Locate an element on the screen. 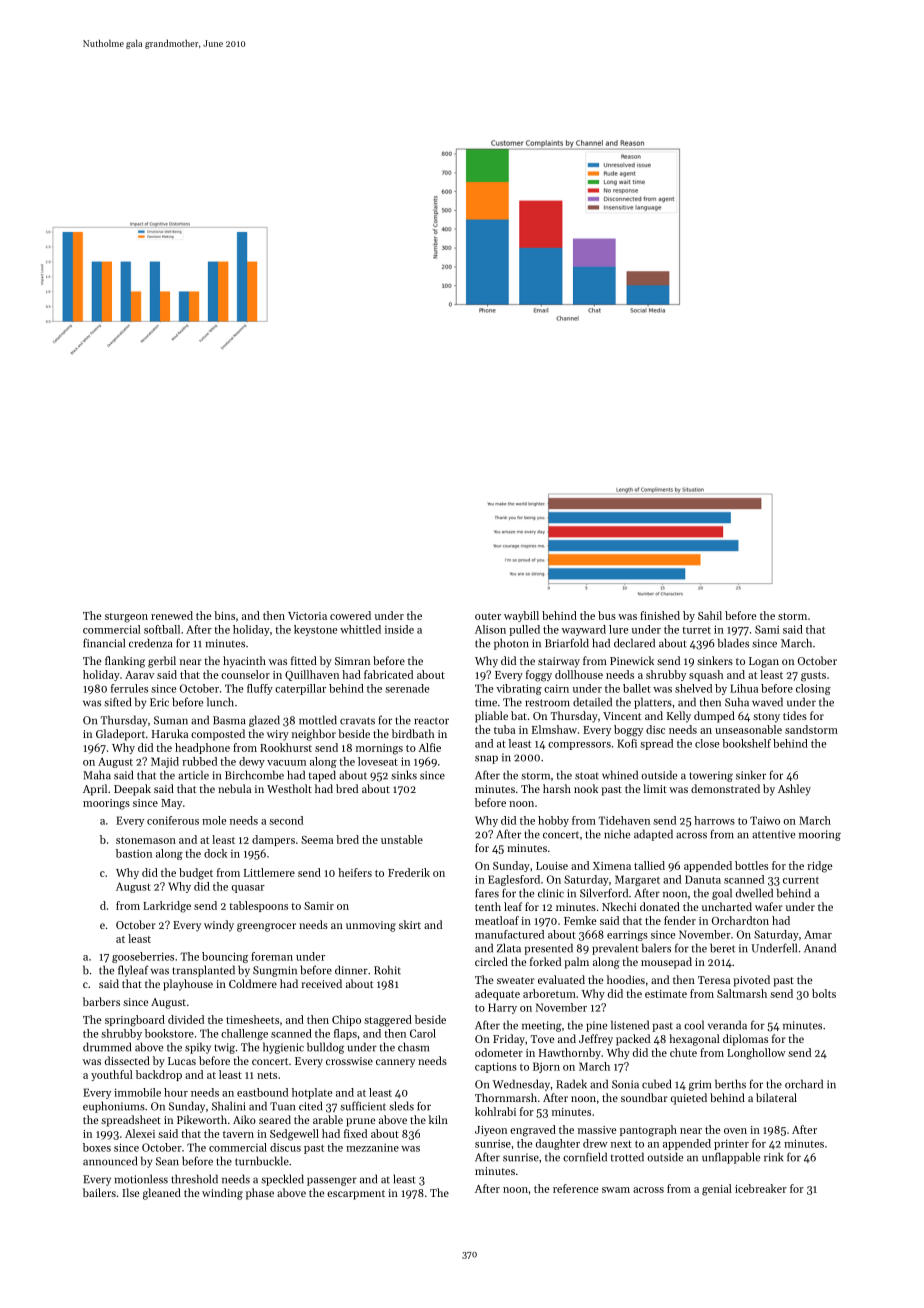 This screenshot has width=924, height=1308. Rohit is located at coordinates (387, 970).
